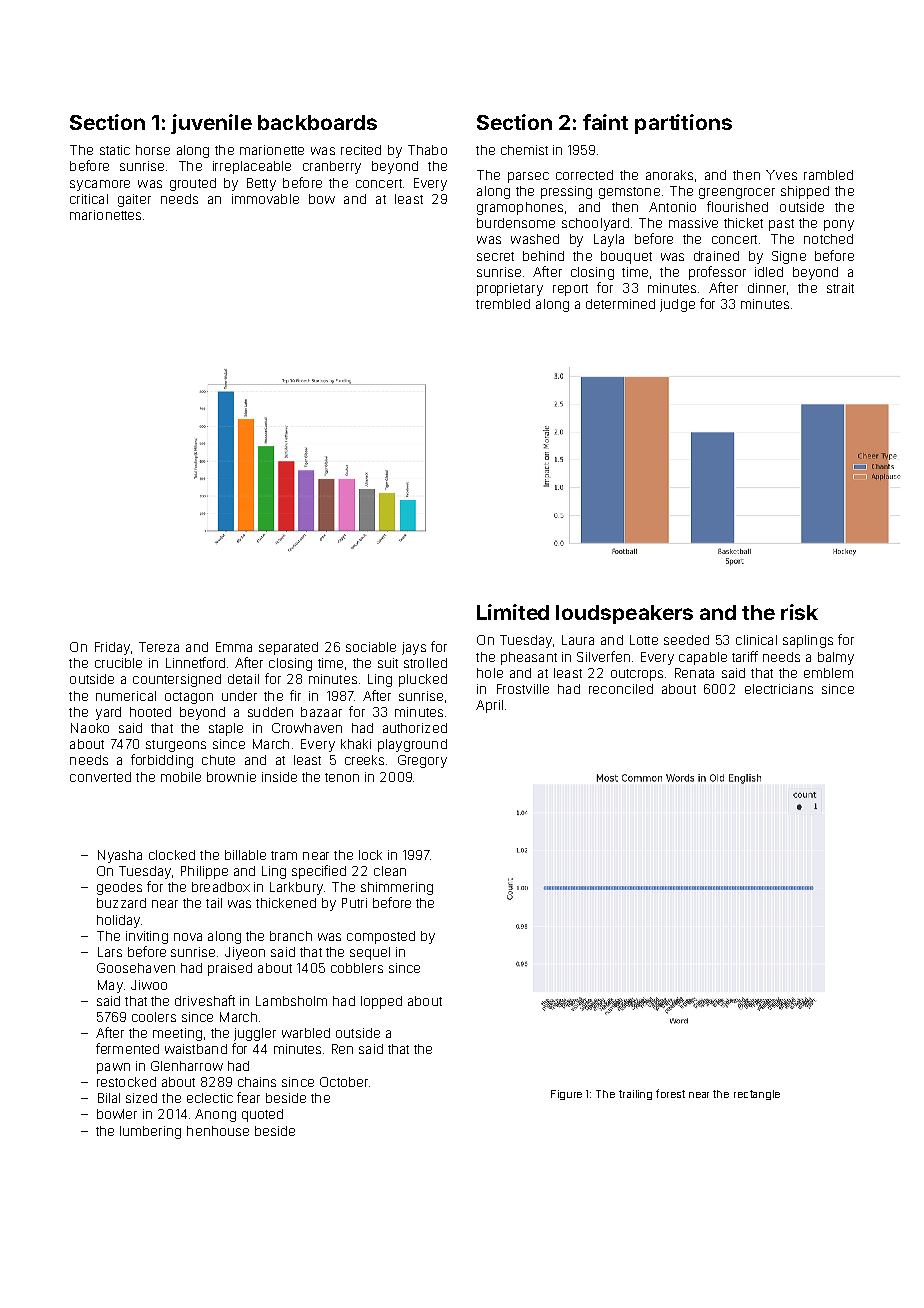 This screenshot has width=924, height=1308. Describe the element at coordinates (779, 689) in the screenshot. I see `electricians` at that location.
